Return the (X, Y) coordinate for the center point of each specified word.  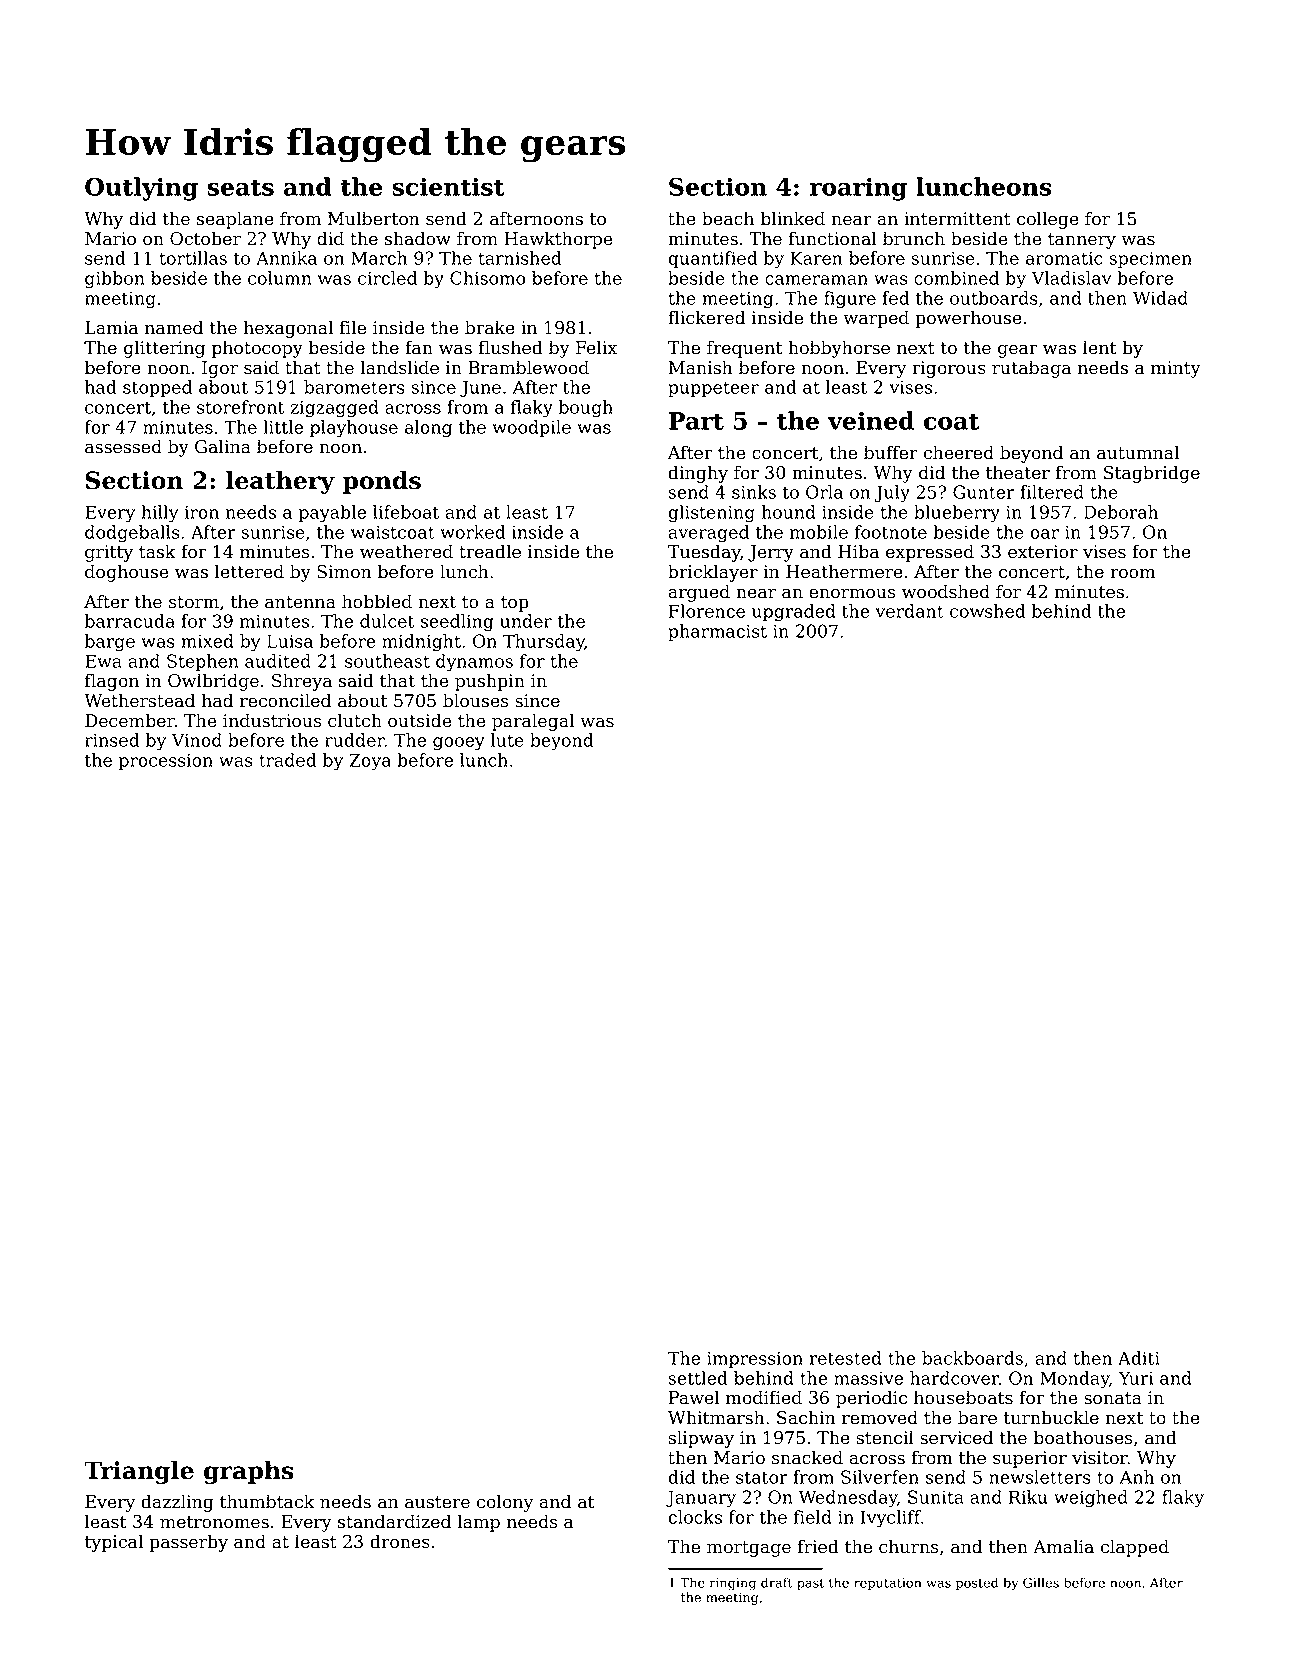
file (353, 327)
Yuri (1136, 1378)
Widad (1160, 298)
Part (696, 421)
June (480, 388)
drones (400, 1541)
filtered (1052, 492)
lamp (478, 1523)
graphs (249, 1472)
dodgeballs (132, 534)
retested (845, 1358)
